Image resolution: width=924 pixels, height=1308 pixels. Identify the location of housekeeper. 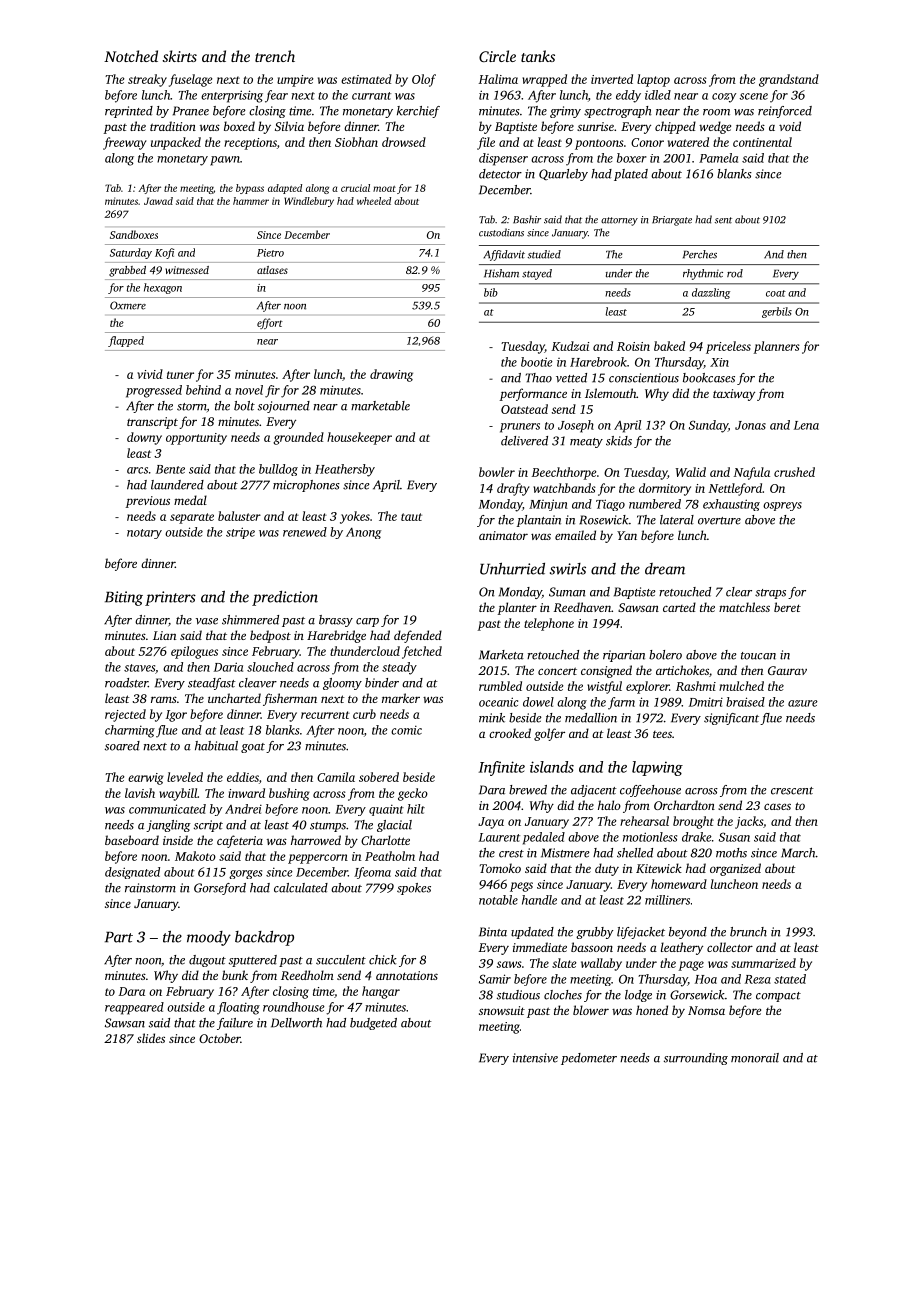
(359, 438).
